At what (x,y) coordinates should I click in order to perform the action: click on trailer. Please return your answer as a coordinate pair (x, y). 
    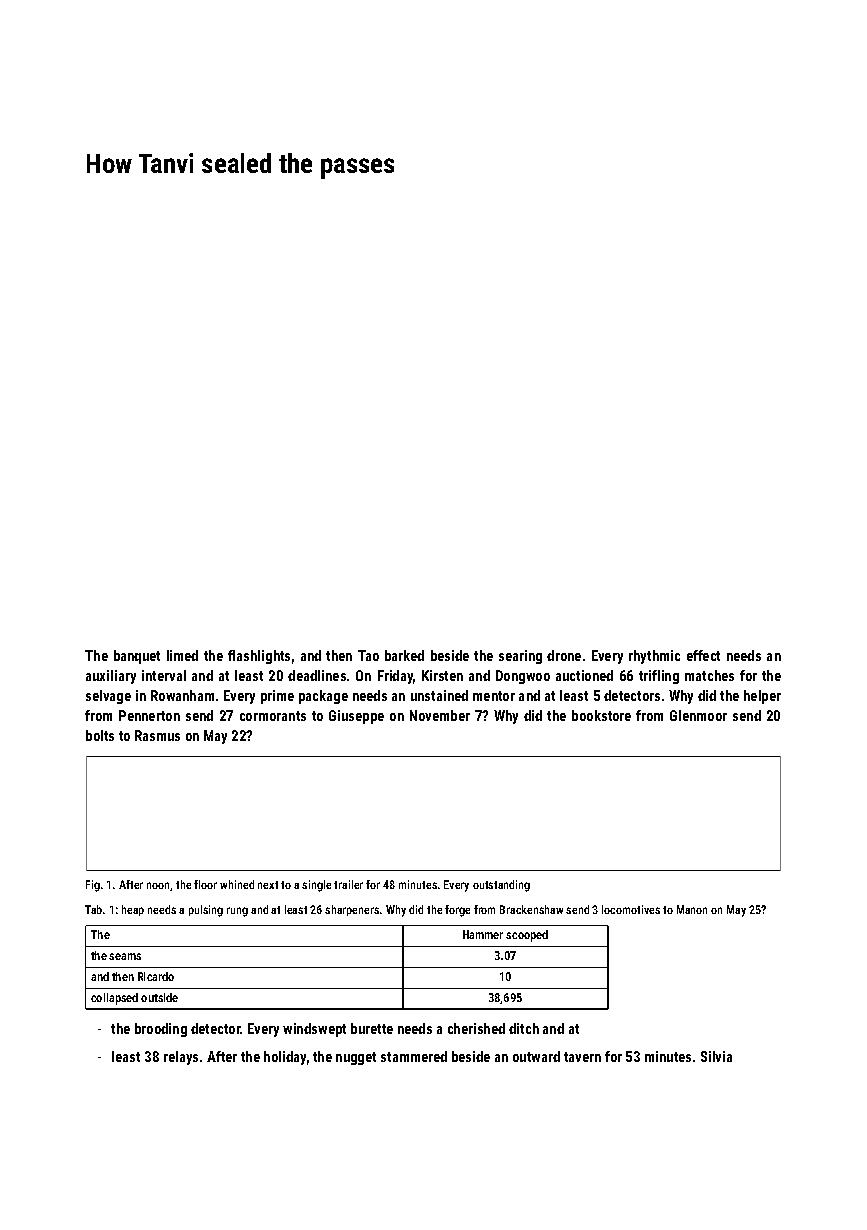
    Looking at the image, I should click on (348, 884).
